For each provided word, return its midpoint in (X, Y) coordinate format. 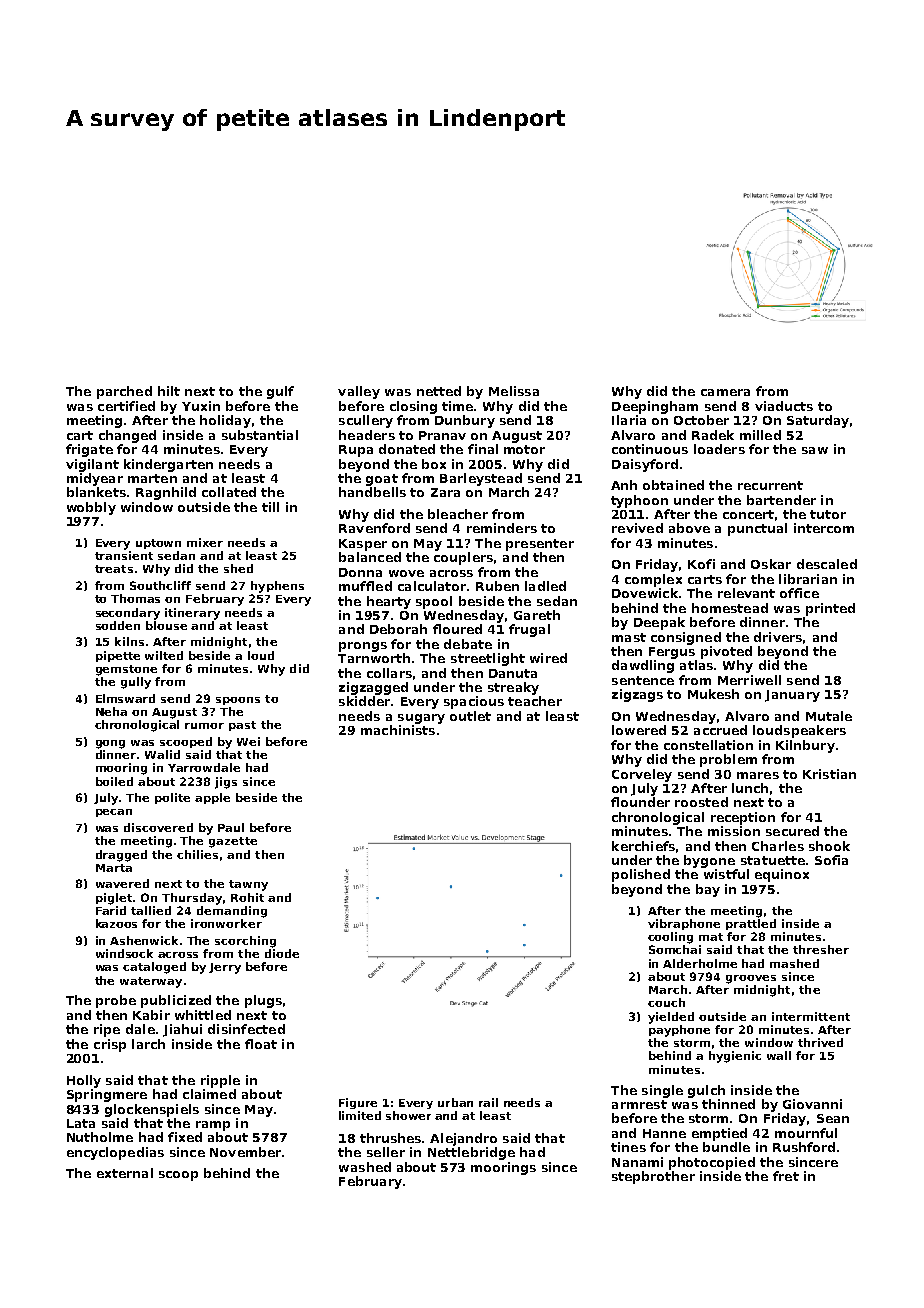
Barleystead (481, 479)
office (799, 593)
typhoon (639, 501)
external (125, 1173)
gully (136, 683)
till (270, 507)
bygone (709, 861)
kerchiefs (643, 846)
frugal (529, 630)
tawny (248, 885)
